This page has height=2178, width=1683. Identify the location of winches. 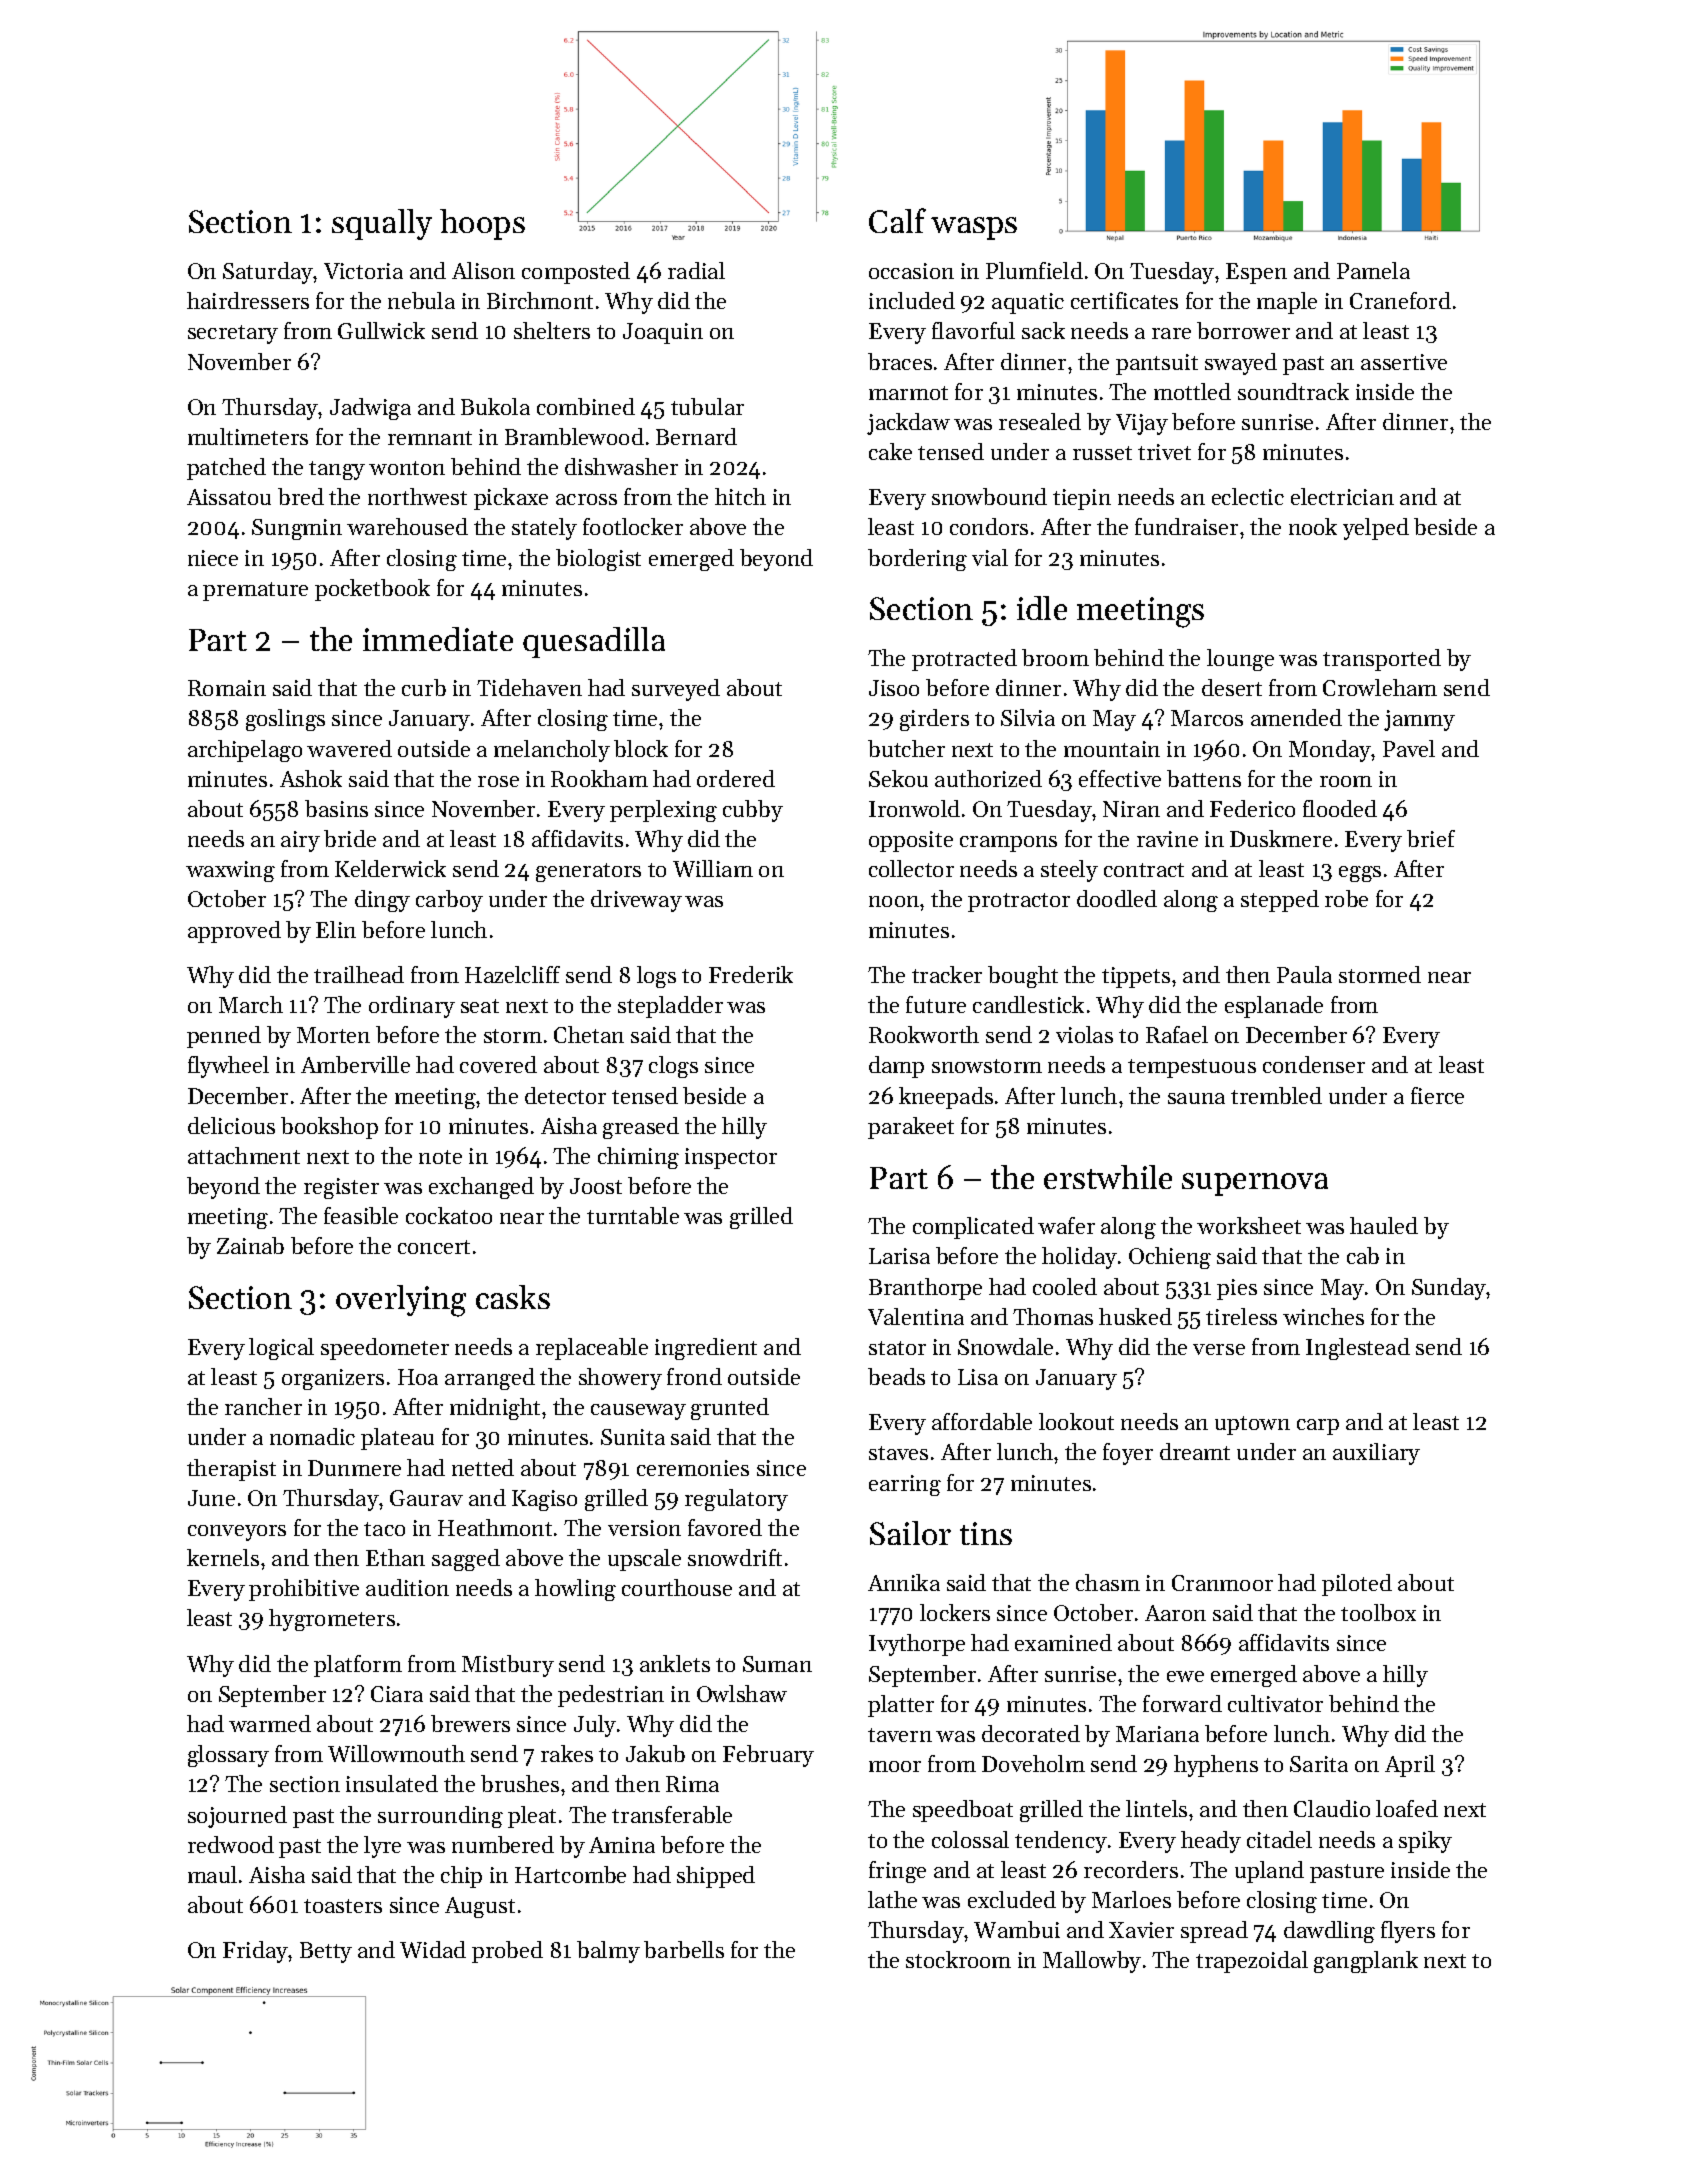
(1323, 1316).
